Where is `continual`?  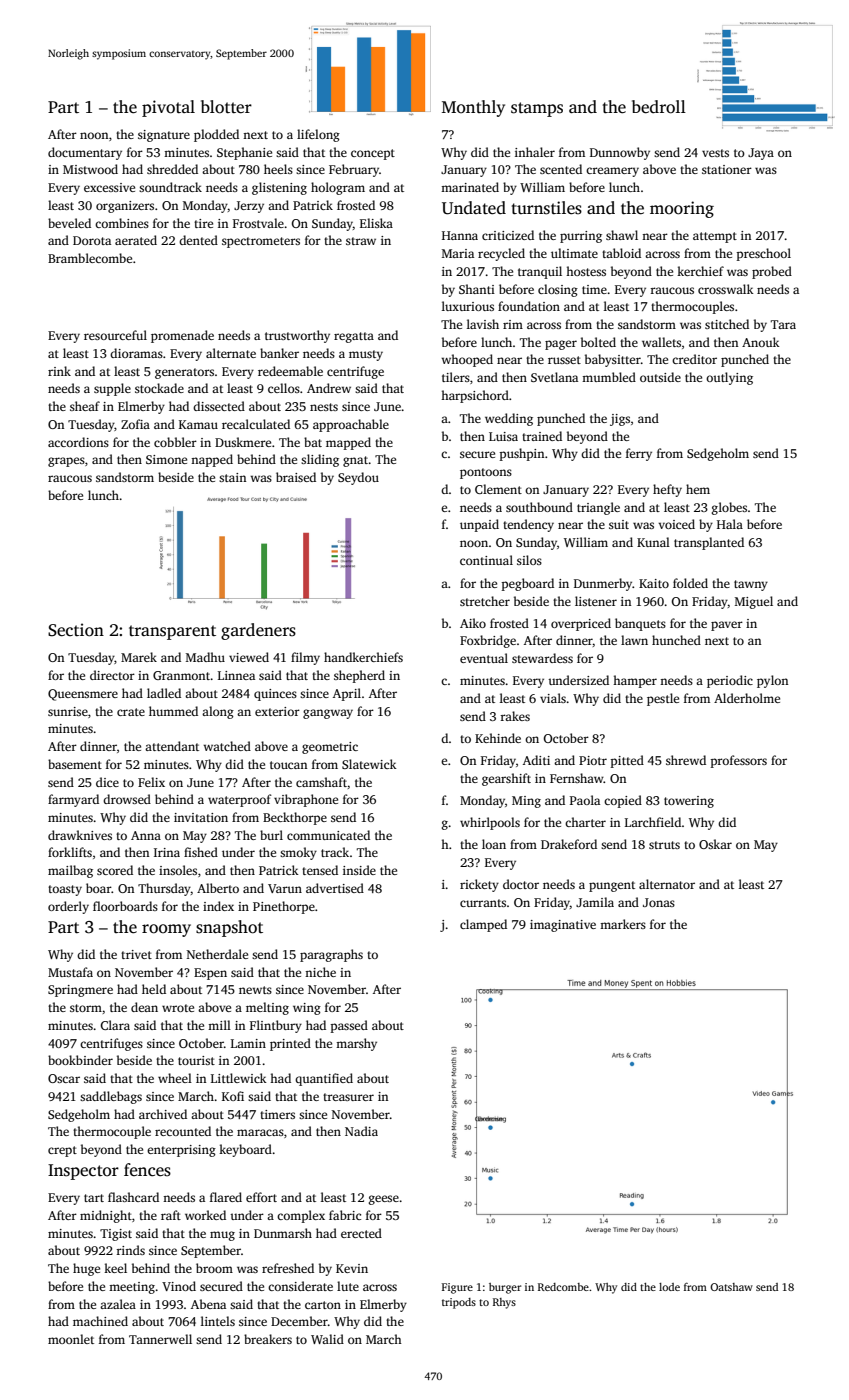
continual is located at coordinates (486, 560).
